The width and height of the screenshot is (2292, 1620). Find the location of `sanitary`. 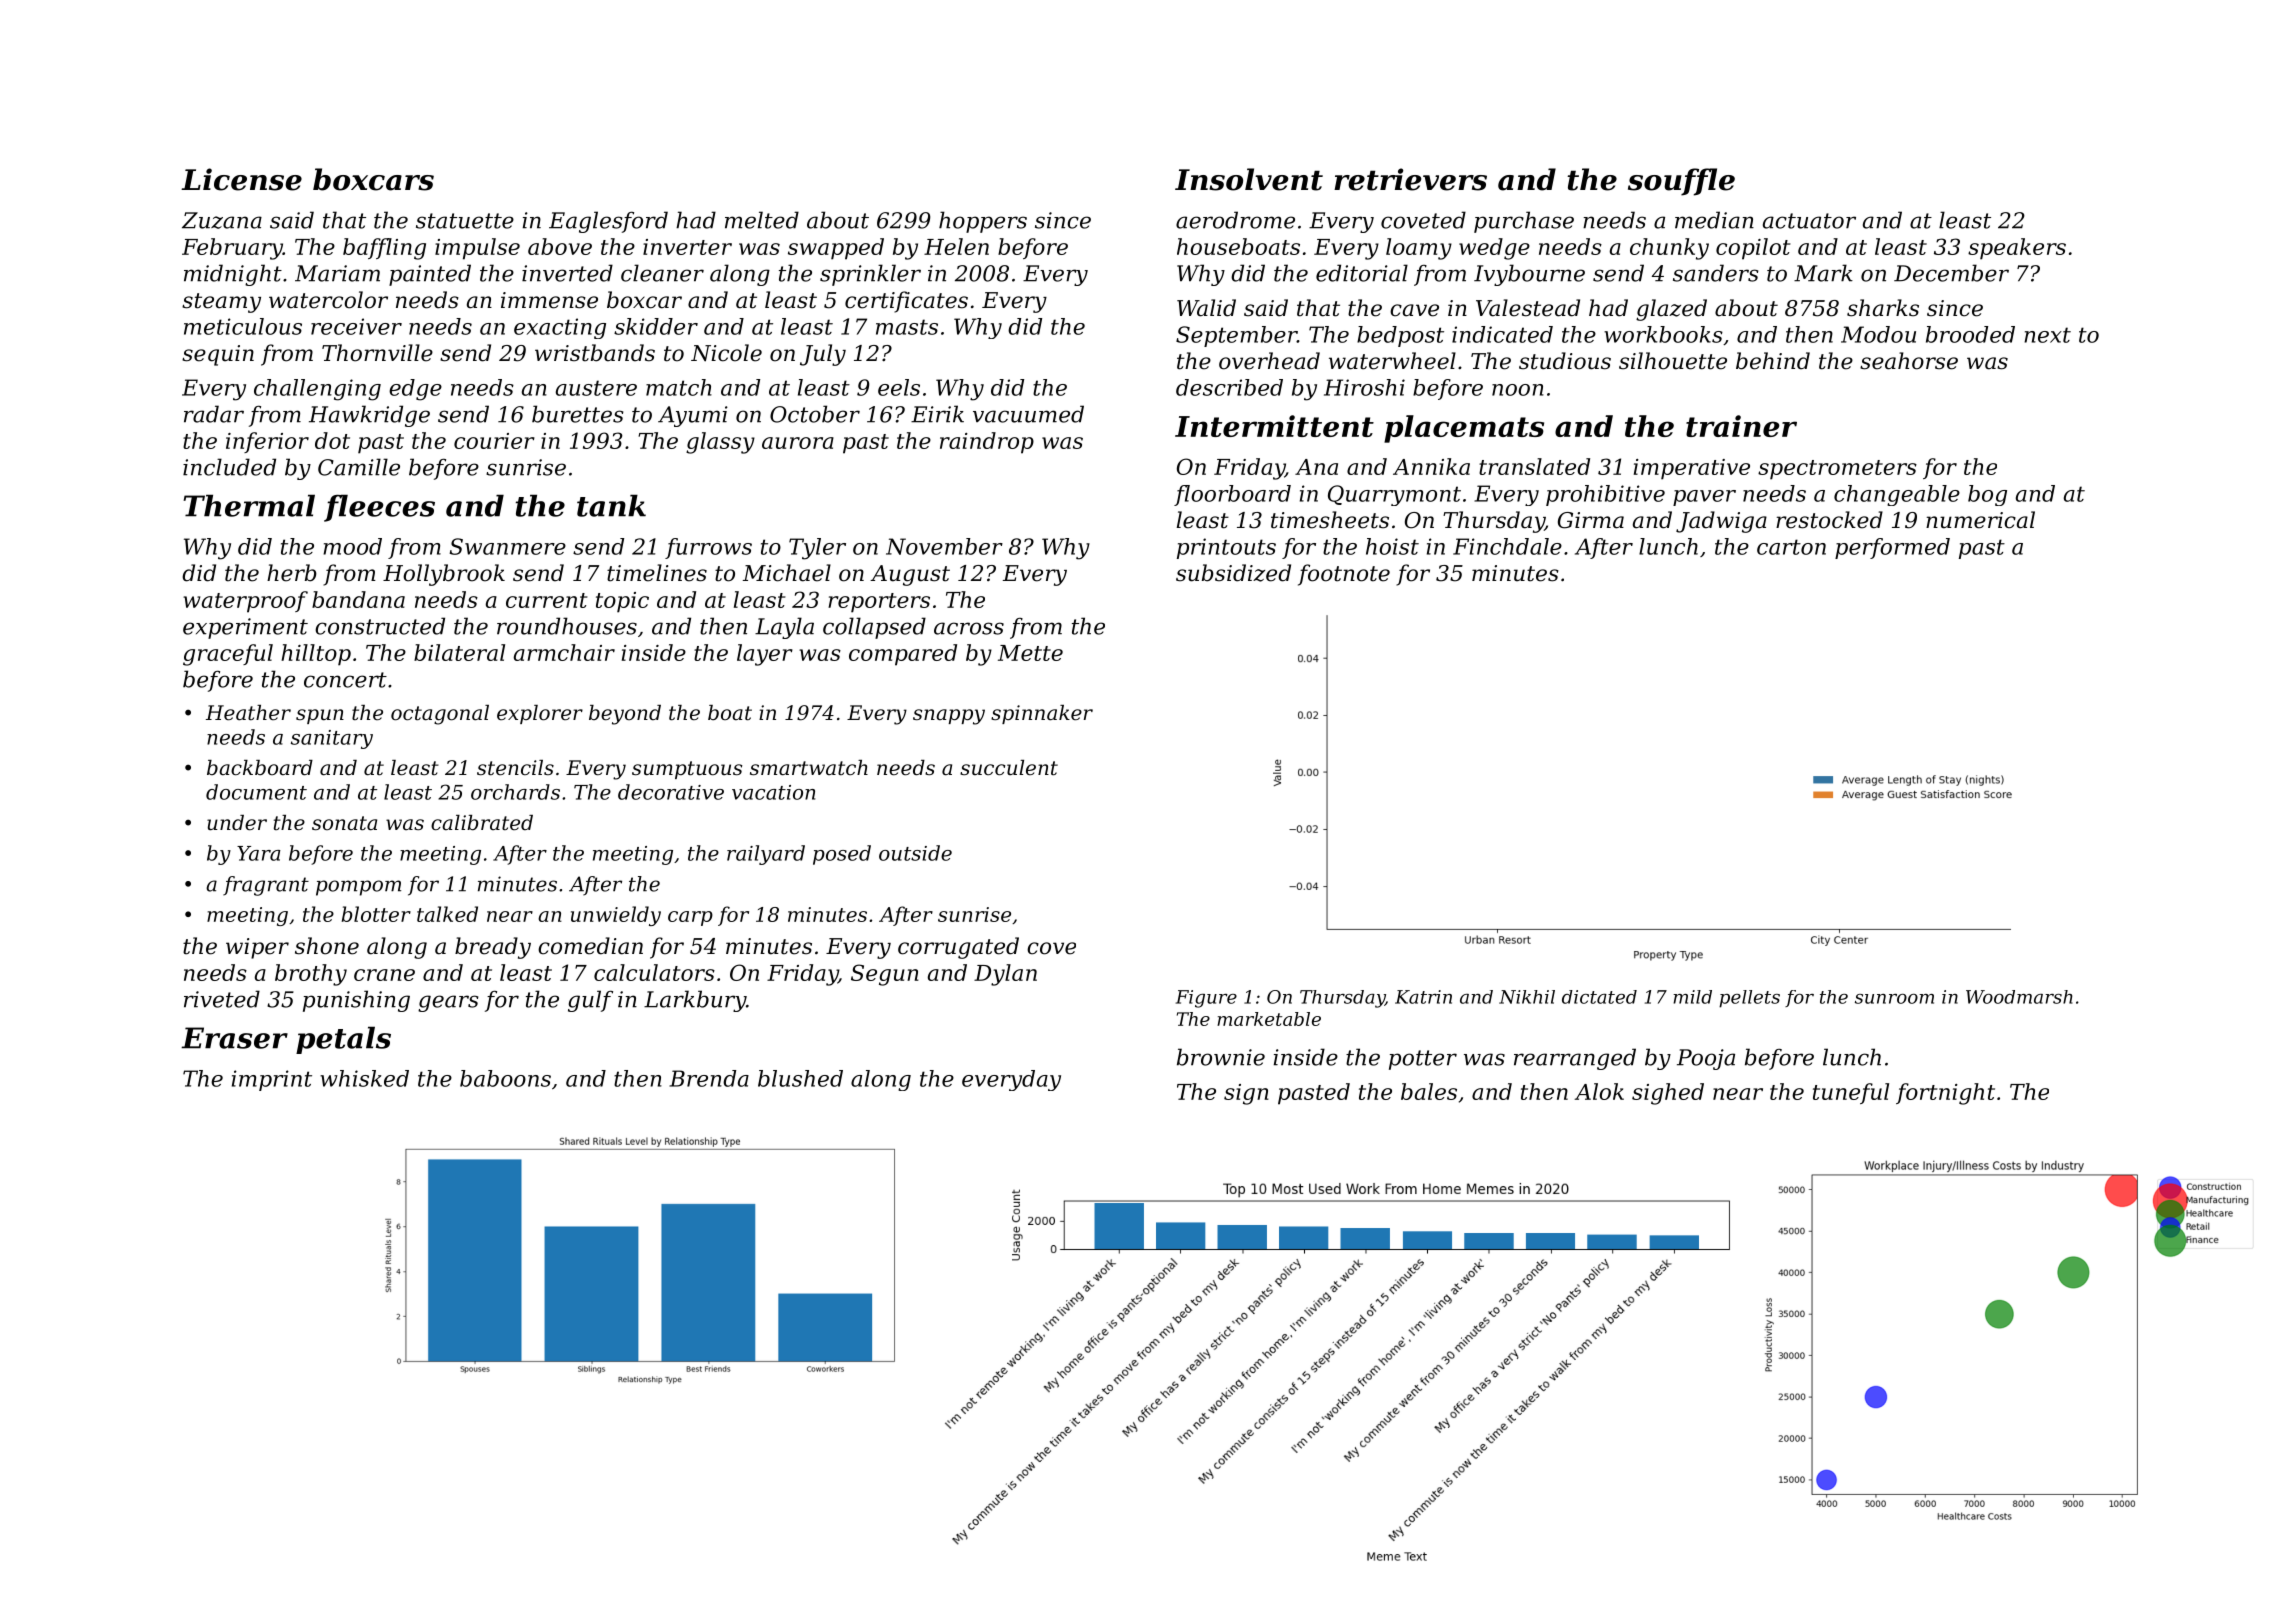

sanitary is located at coordinates (332, 739).
